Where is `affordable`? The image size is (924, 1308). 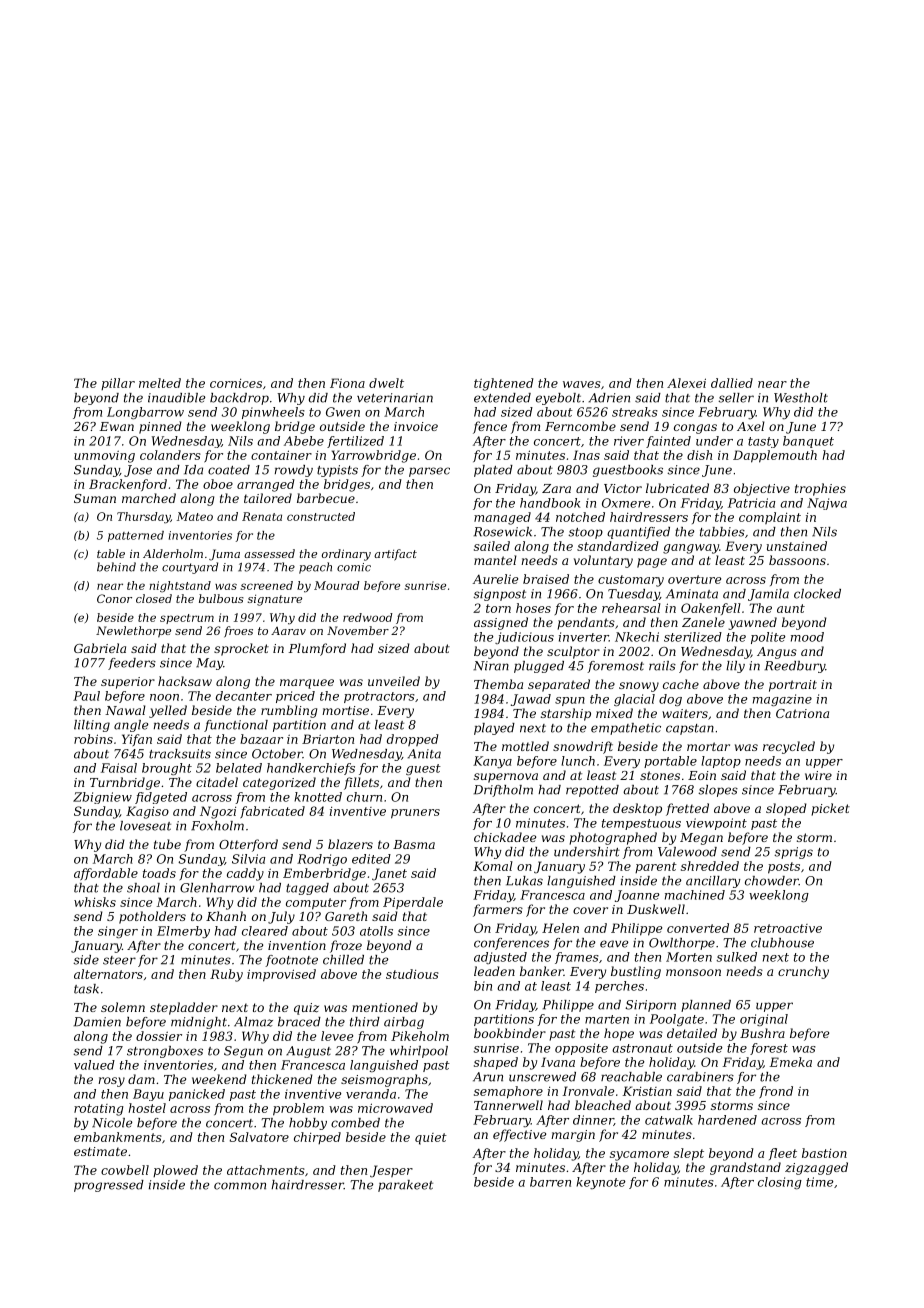
affordable is located at coordinates (106, 874).
